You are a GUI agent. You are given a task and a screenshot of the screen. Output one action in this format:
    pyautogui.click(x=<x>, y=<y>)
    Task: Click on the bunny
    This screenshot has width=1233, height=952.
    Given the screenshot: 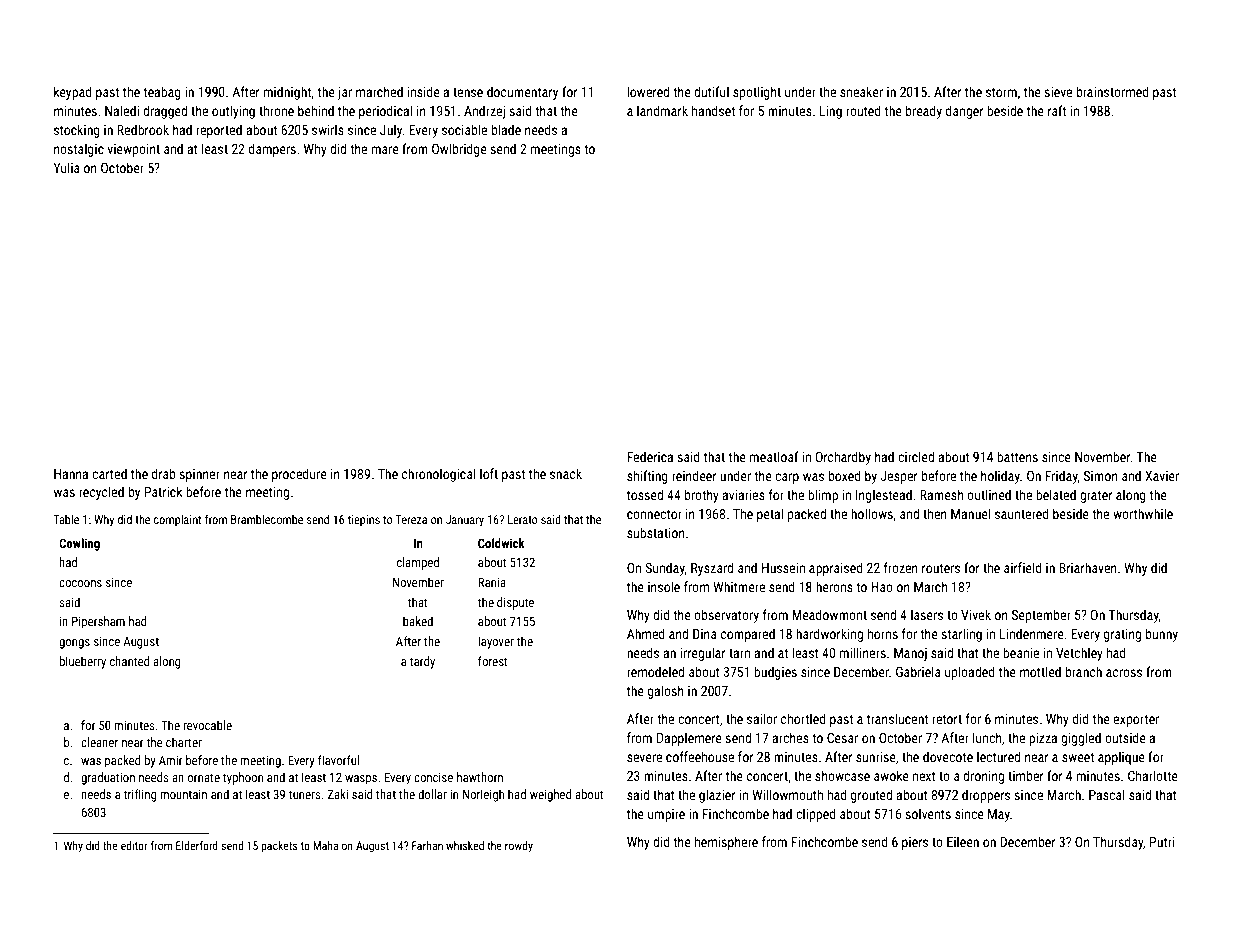 What is the action you would take?
    pyautogui.click(x=1162, y=635)
